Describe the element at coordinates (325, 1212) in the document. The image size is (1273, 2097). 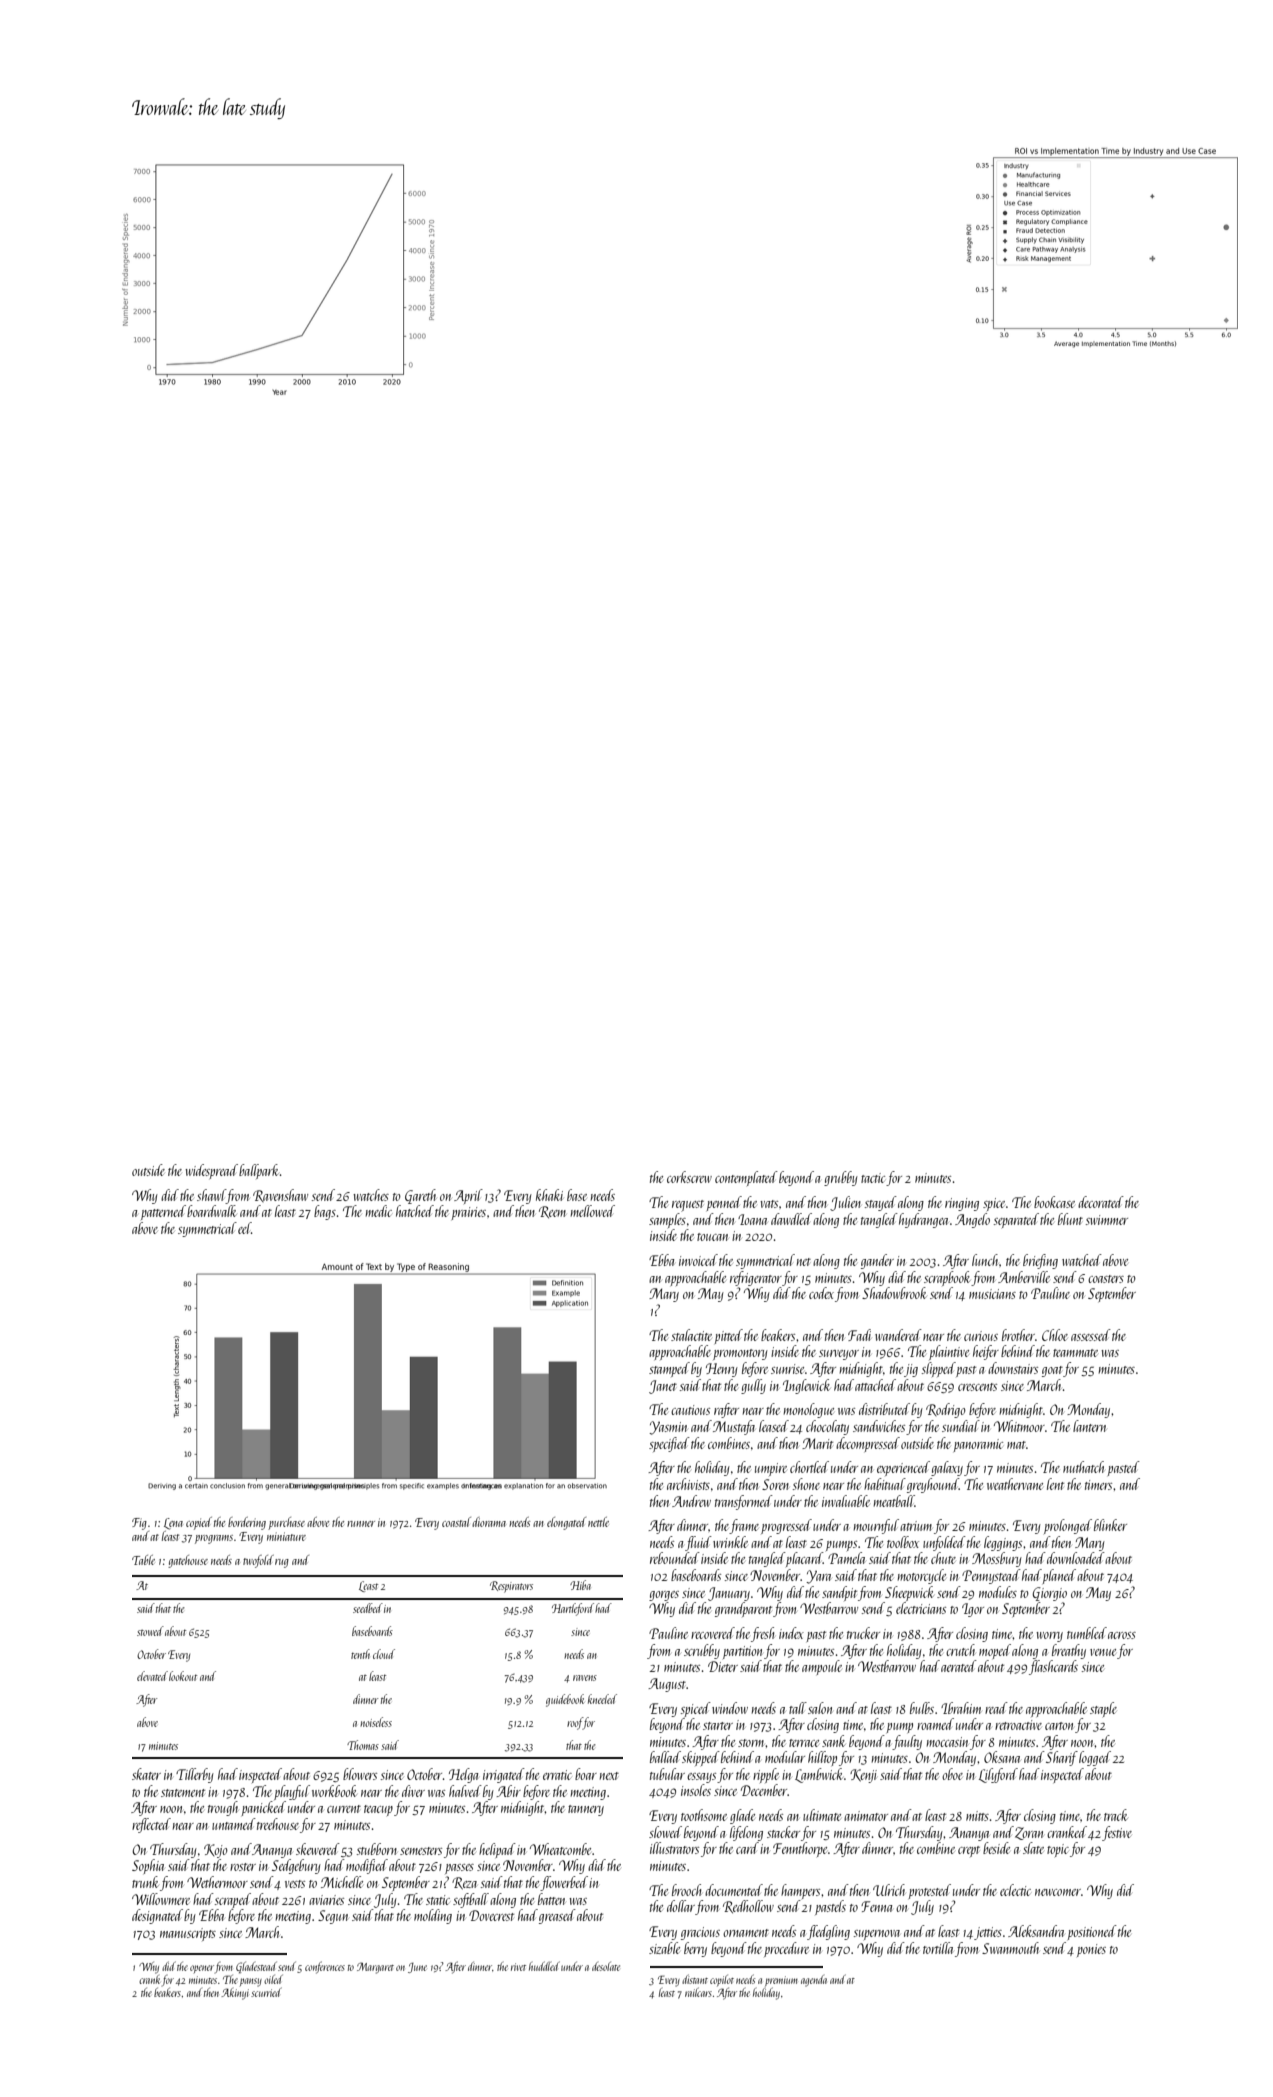
I see `bags` at that location.
